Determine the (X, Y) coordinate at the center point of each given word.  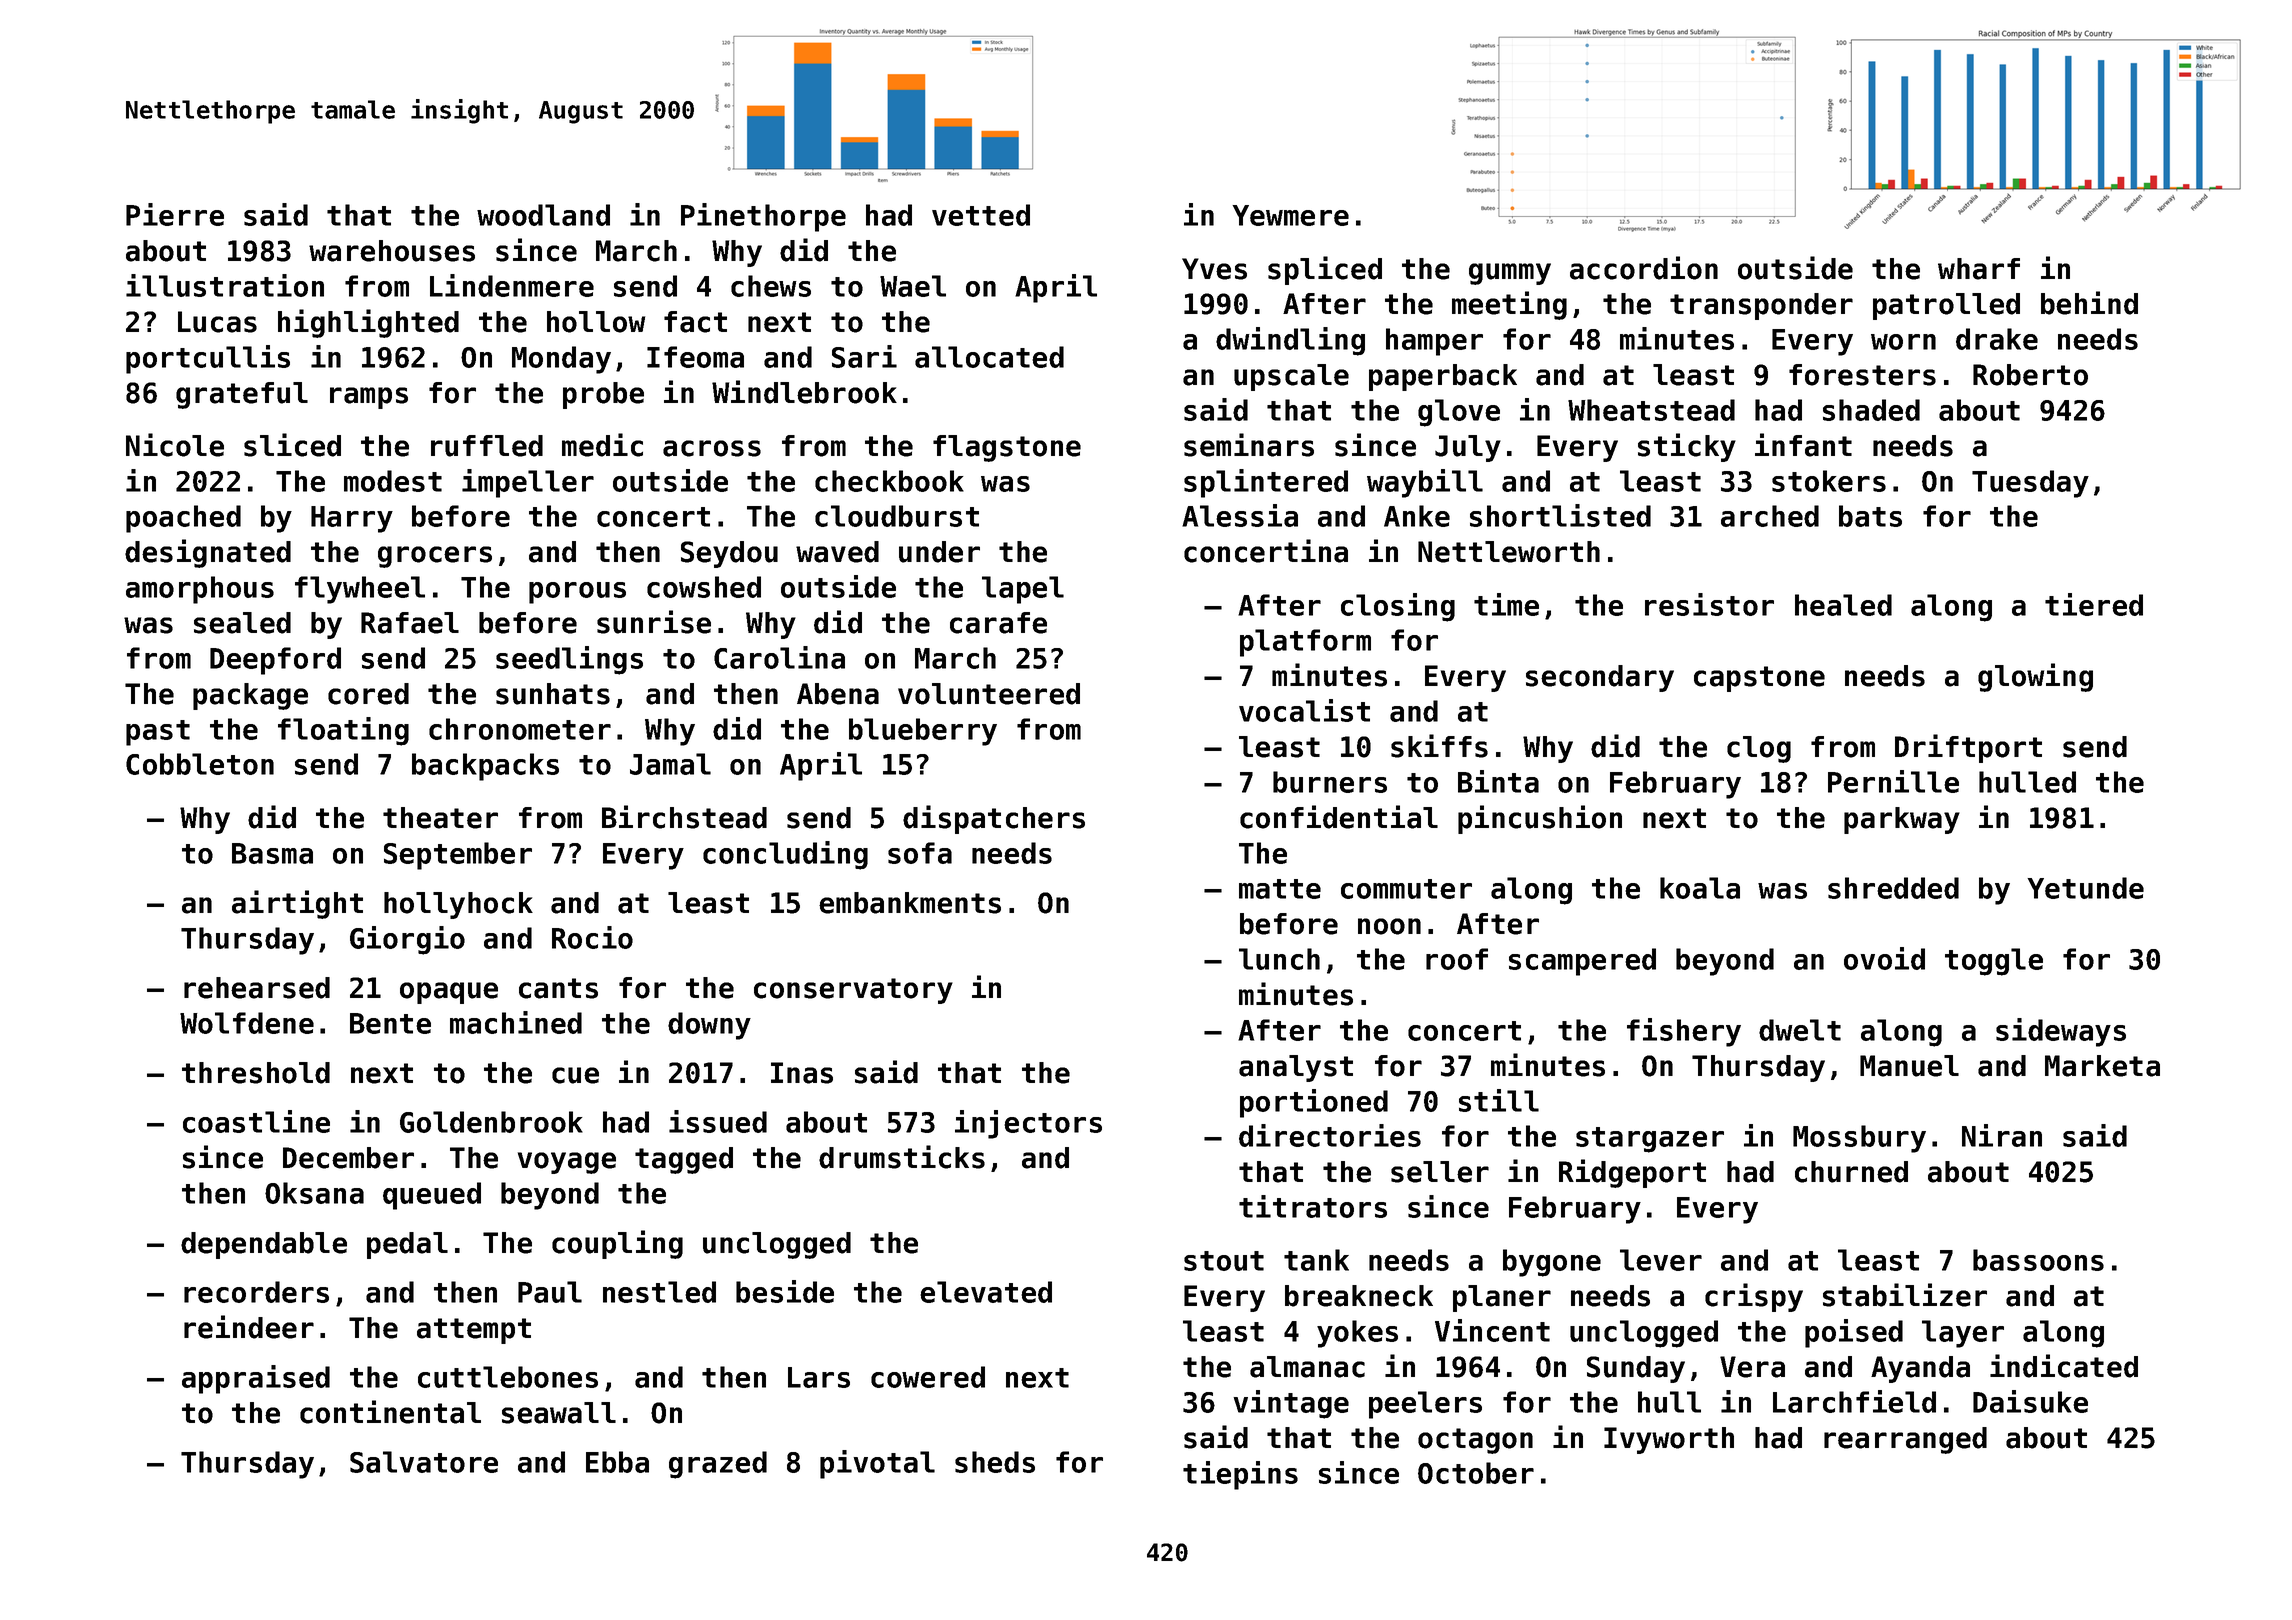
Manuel (1909, 1066)
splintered (1266, 483)
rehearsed (257, 988)
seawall (559, 1413)
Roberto (2030, 375)
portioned (1314, 1103)
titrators (1313, 1206)
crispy (1754, 1297)
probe (603, 395)
